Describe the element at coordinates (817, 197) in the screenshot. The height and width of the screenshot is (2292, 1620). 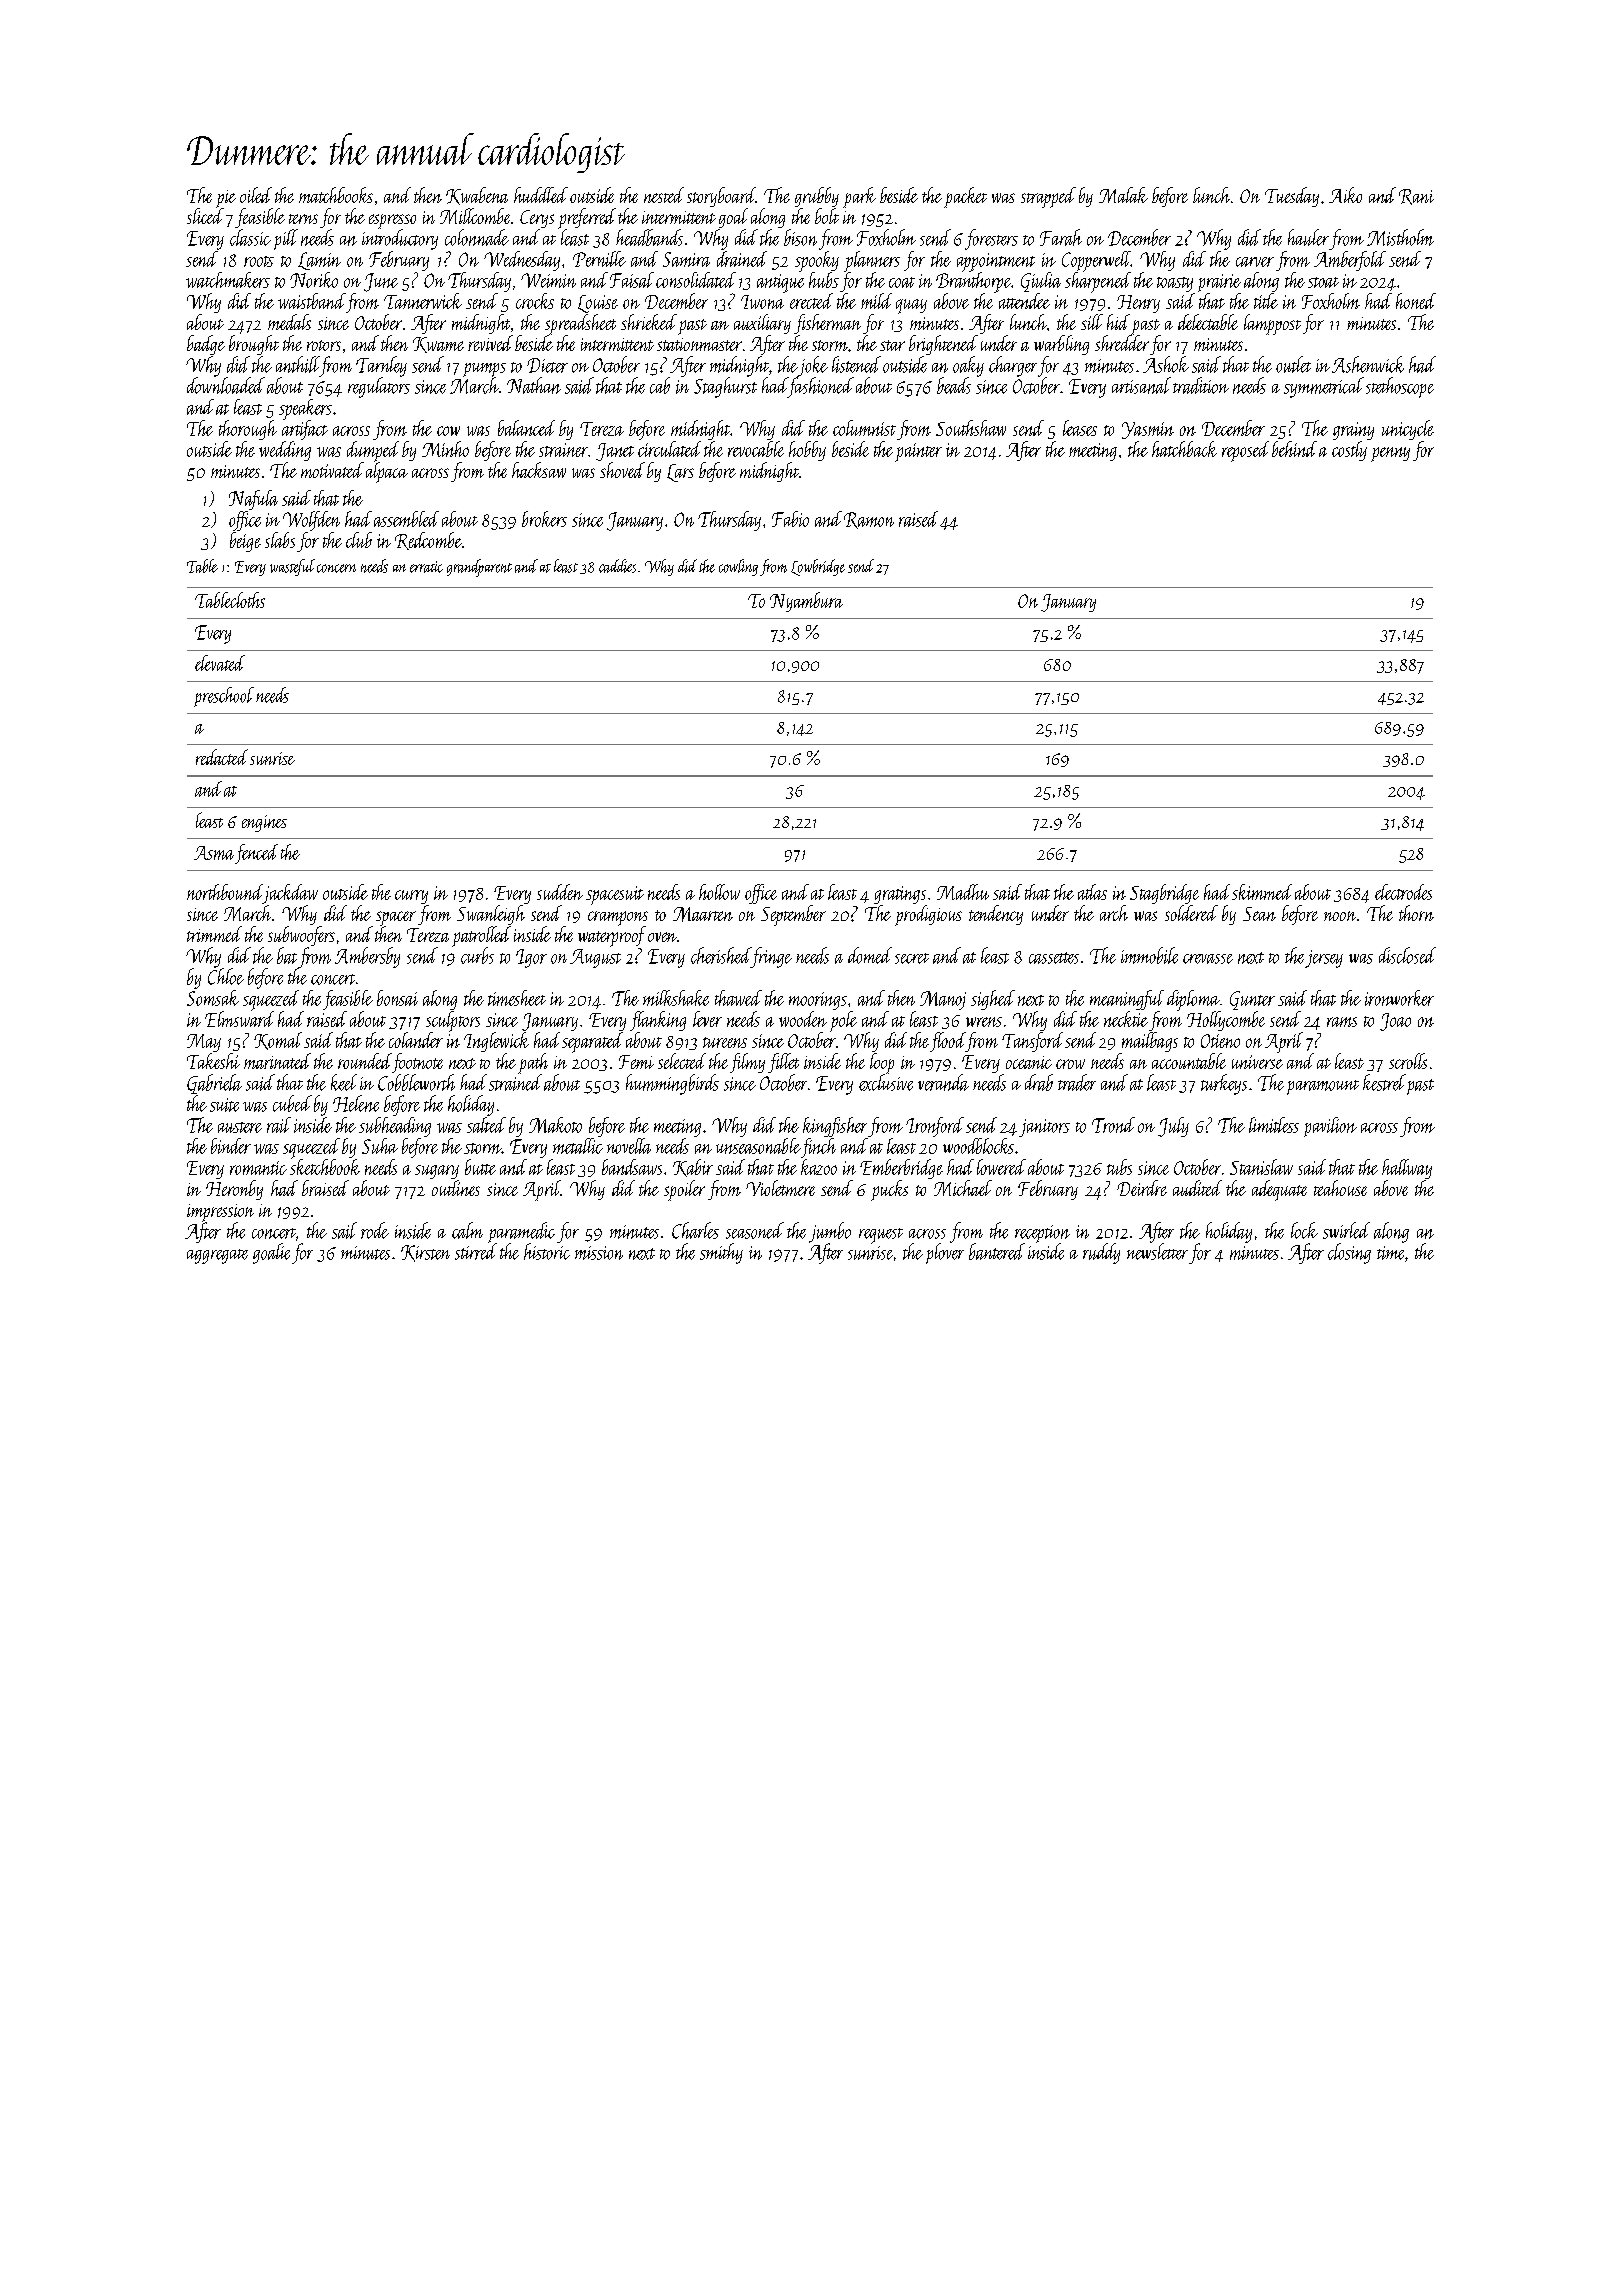
I see `grubby` at that location.
